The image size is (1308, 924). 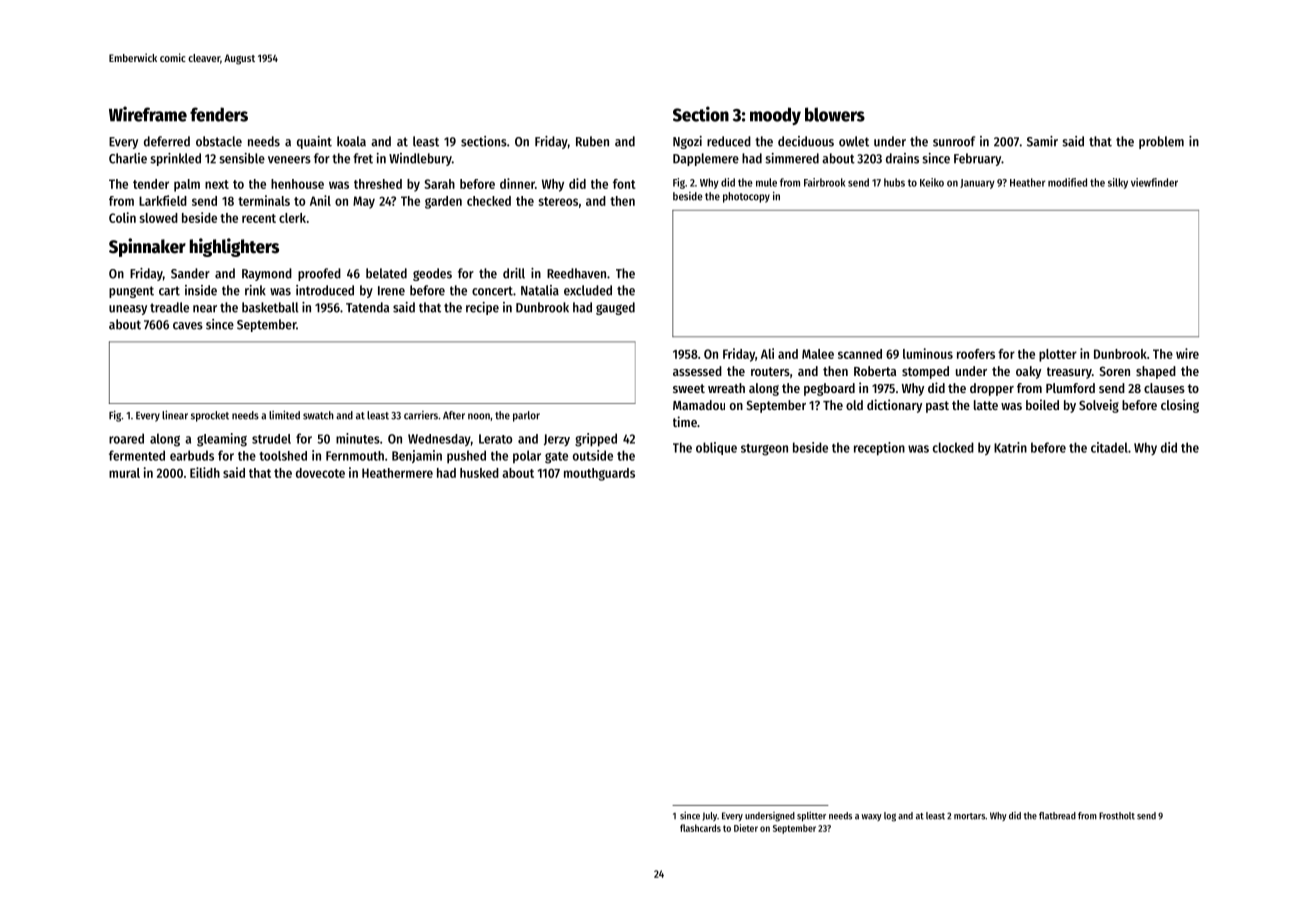 What do you see at coordinates (709, 816) in the document?
I see `July` at bounding box center [709, 816].
